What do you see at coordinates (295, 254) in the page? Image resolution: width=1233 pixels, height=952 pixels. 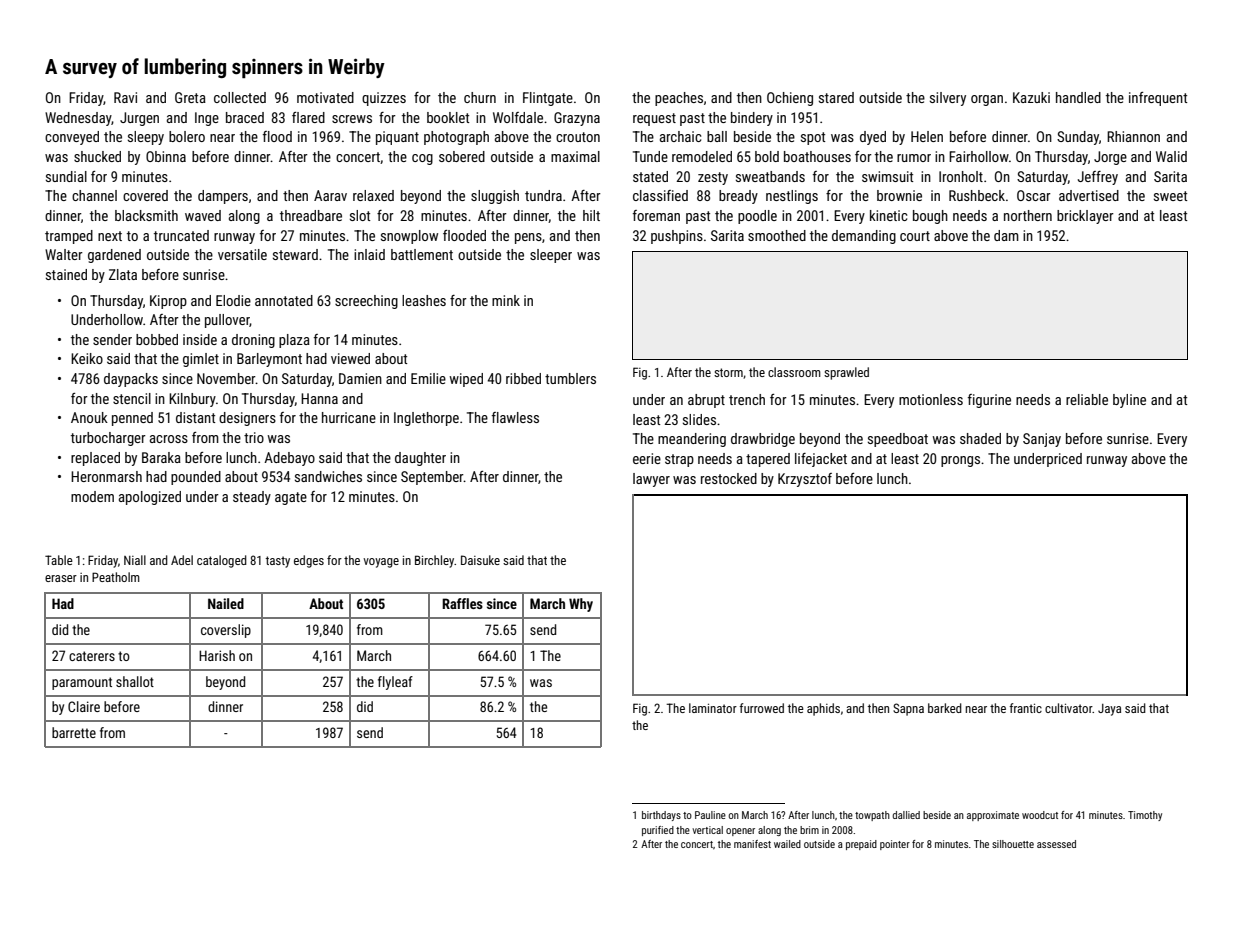 I see `steward` at bounding box center [295, 254].
